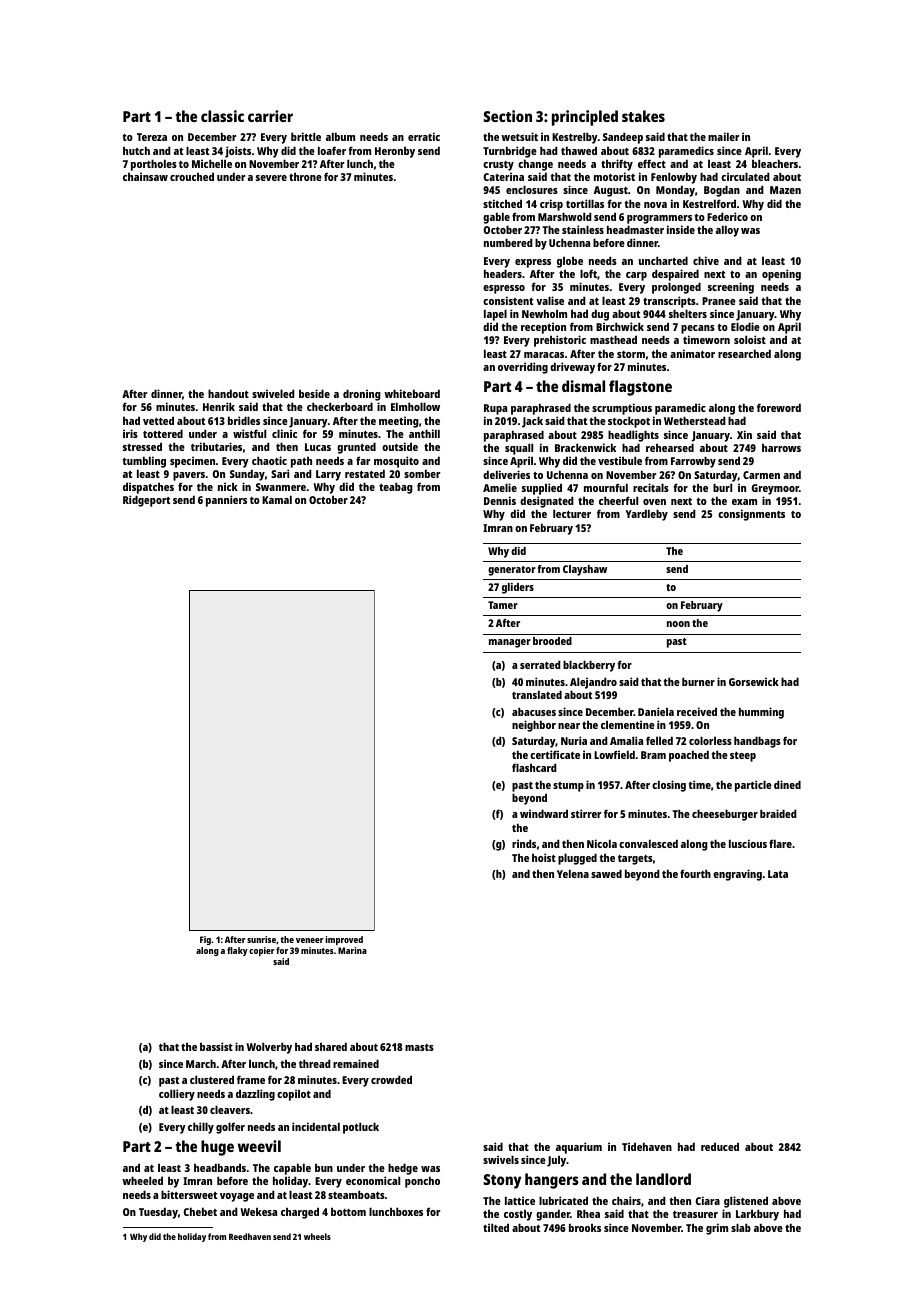 Image resolution: width=924 pixels, height=1308 pixels. Describe the element at coordinates (643, 116) in the screenshot. I see `stakes` at that location.
